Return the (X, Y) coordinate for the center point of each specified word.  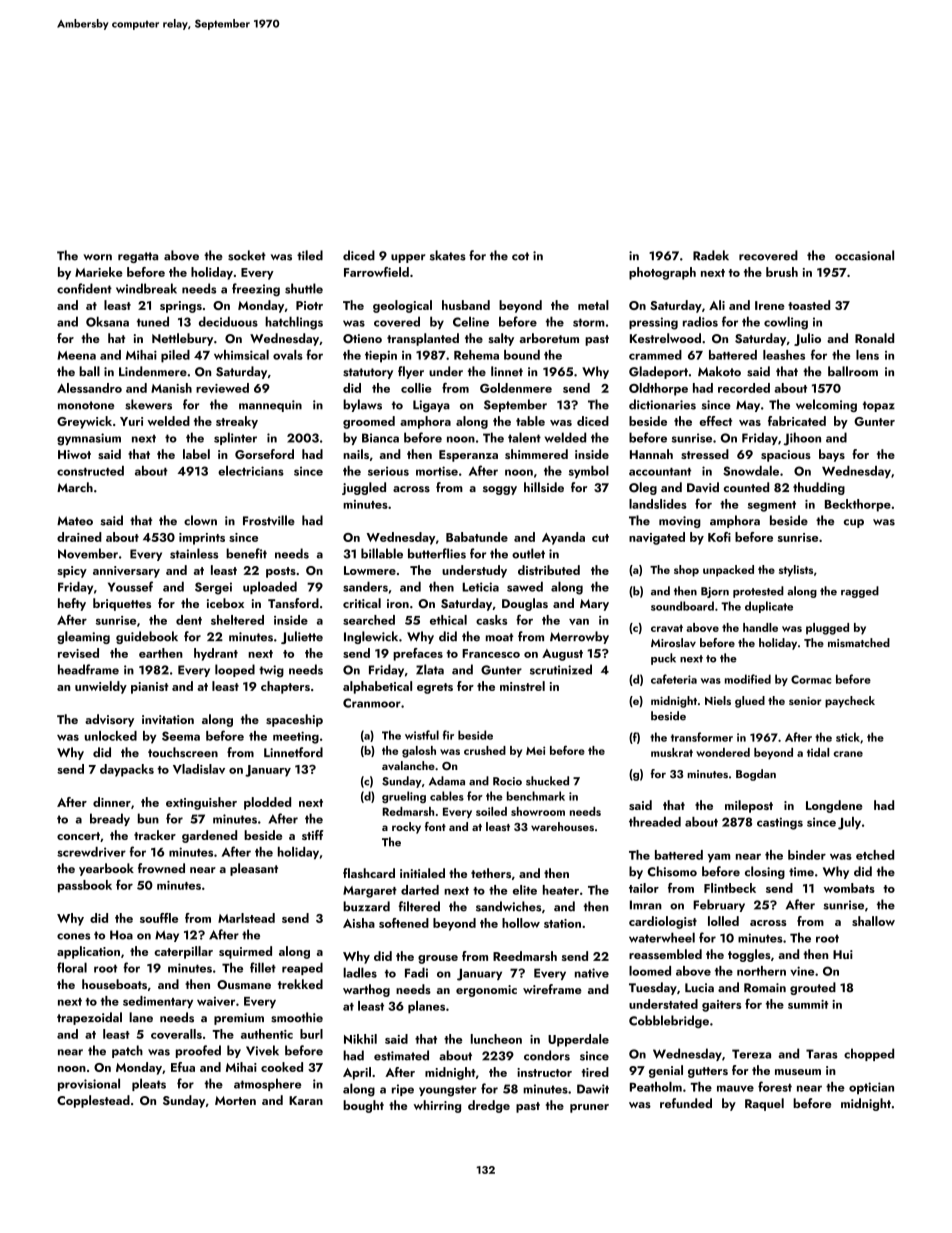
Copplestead (93, 1101)
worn (97, 257)
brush (782, 272)
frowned (161, 868)
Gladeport (658, 372)
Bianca (380, 438)
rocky (406, 828)
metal (593, 305)
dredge (489, 1106)
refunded (686, 1103)
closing (765, 872)
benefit (246, 553)
